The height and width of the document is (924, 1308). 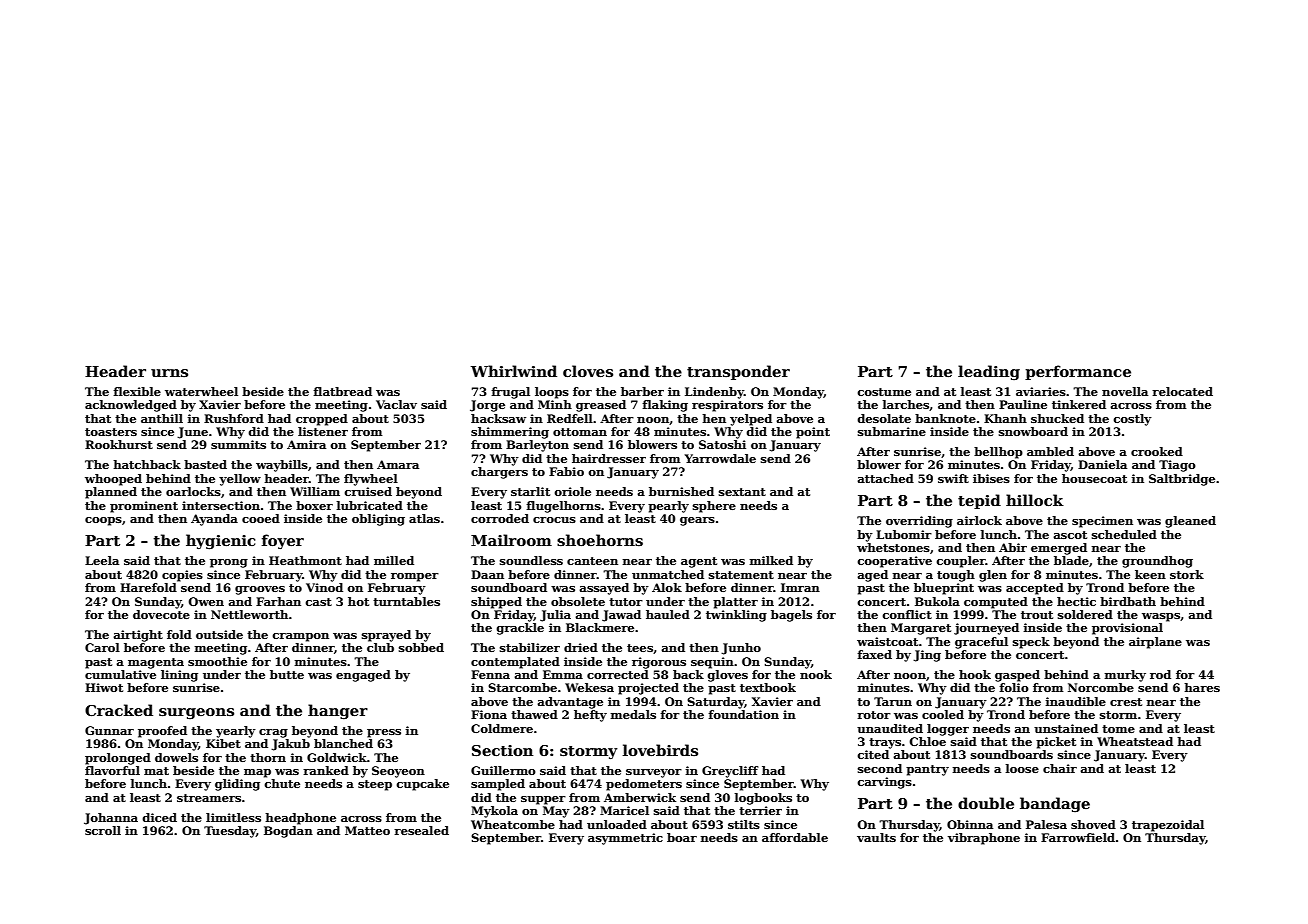 I want to click on overriding, so click(x=919, y=522).
